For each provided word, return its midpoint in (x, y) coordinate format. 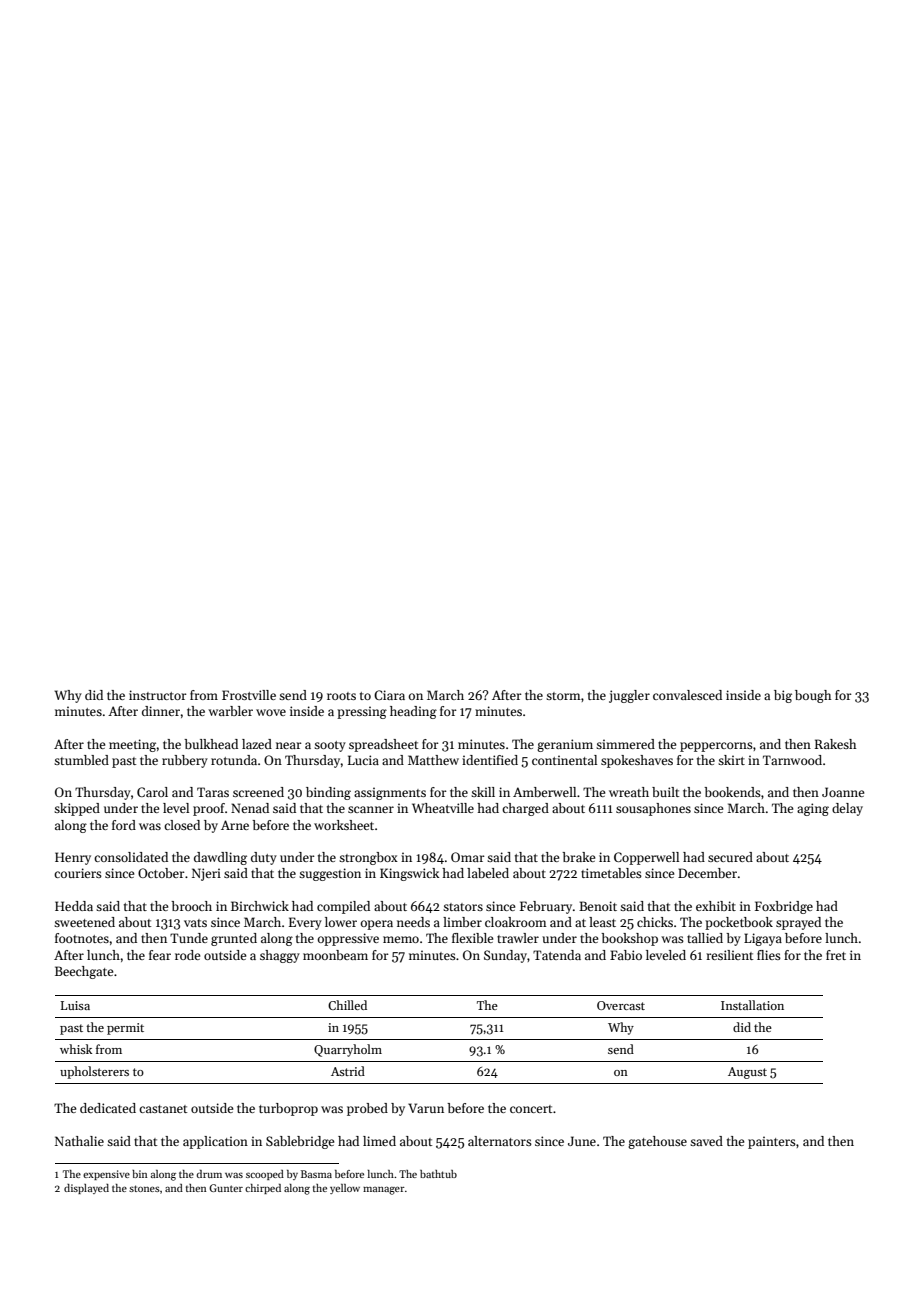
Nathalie (79, 1141)
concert (531, 1109)
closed (182, 825)
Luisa (75, 1005)
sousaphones (653, 809)
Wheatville (443, 808)
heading (413, 712)
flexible (472, 938)
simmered (625, 744)
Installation (752, 1005)
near (289, 745)
